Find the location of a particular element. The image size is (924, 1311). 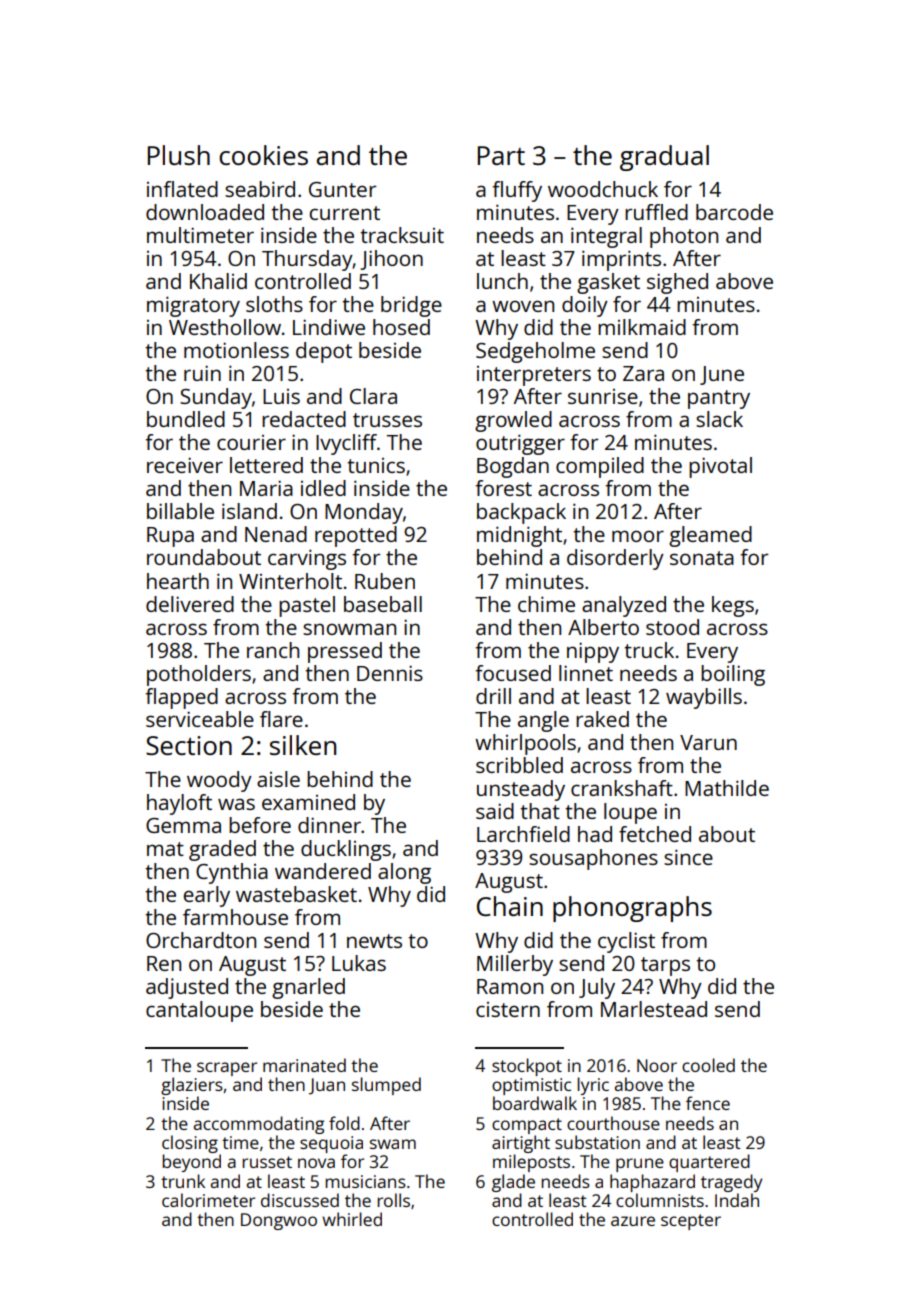

Gunter is located at coordinates (342, 189).
